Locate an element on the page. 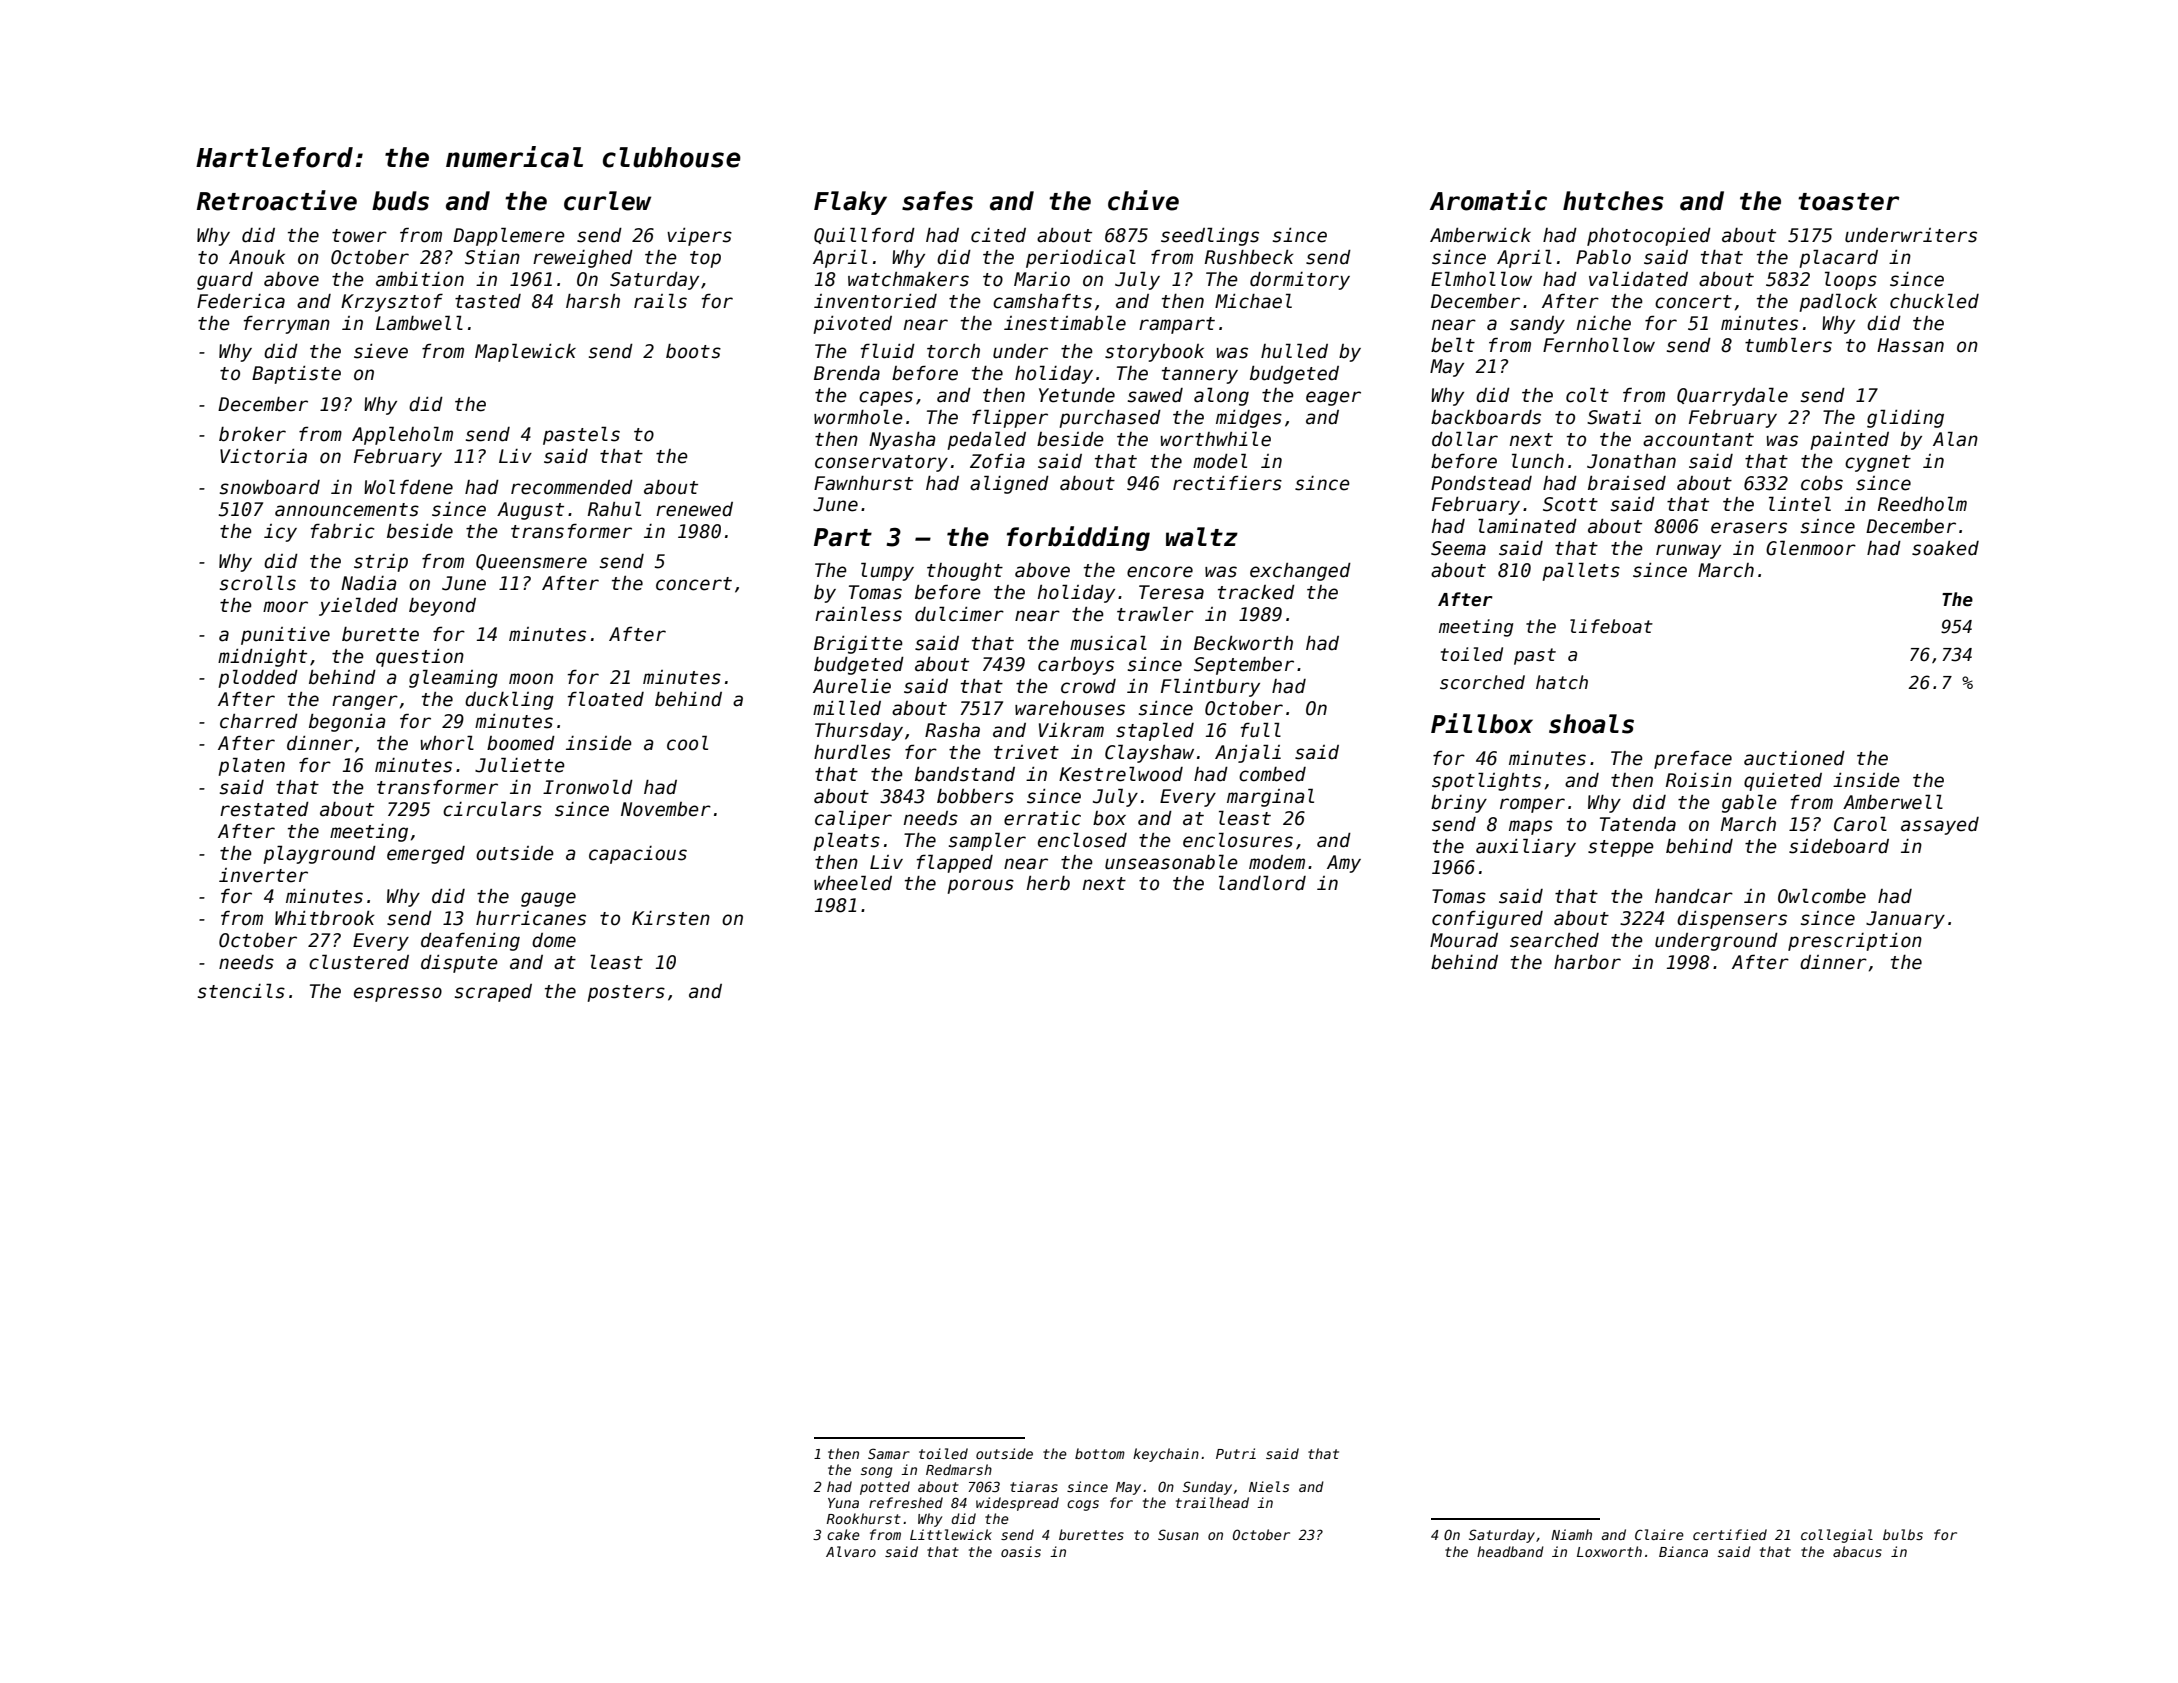 This image has width=2178, height=1683. harbor is located at coordinates (1587, 962).
